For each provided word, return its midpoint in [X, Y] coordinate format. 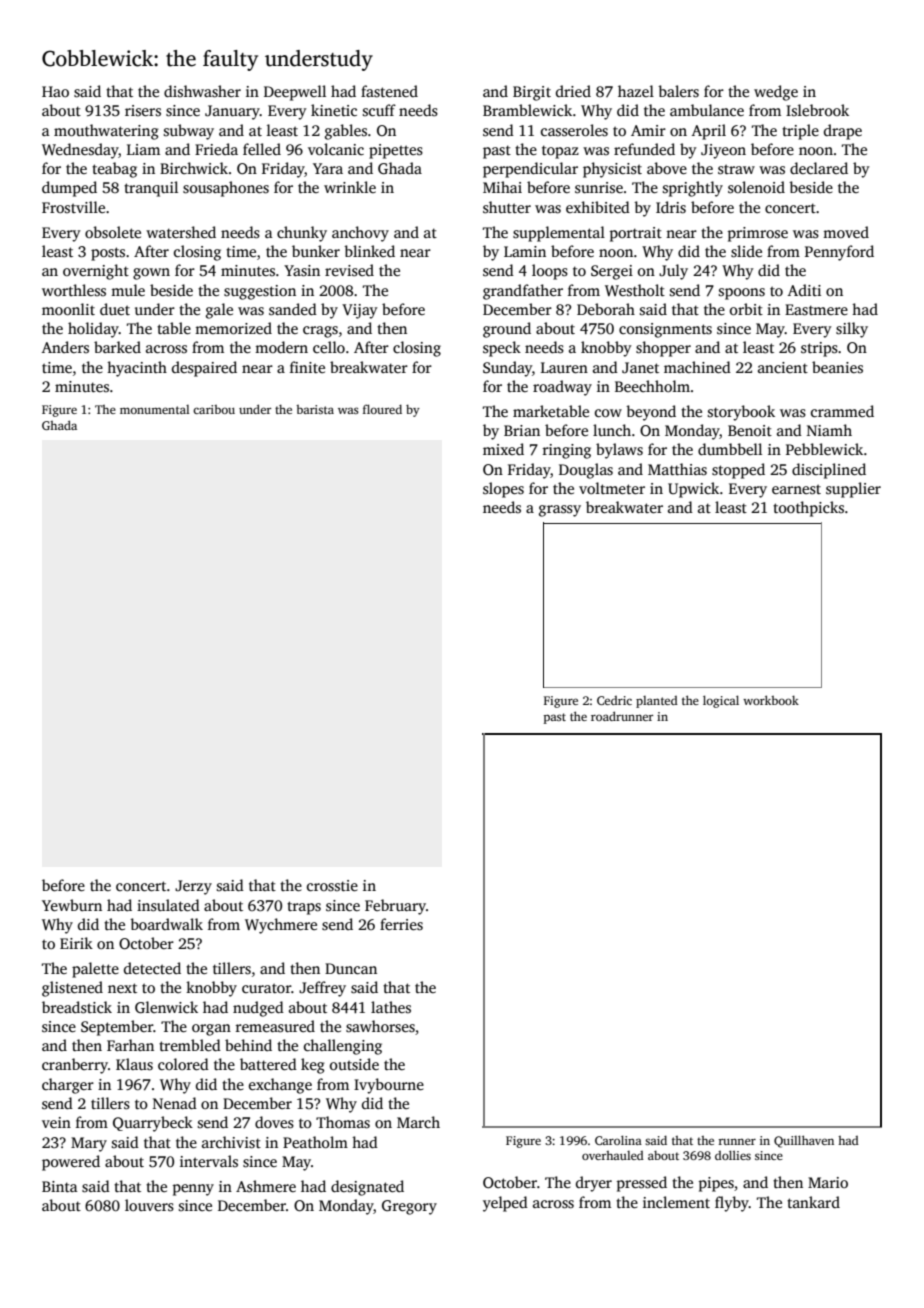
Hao [55, 91]
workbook [771, 700]
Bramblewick [527, 110]
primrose [758, 234]
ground [507, 330]
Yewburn [72, 905]
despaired [204, 369]
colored [183, 1064]
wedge [776, 93]
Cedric [614, 700]
